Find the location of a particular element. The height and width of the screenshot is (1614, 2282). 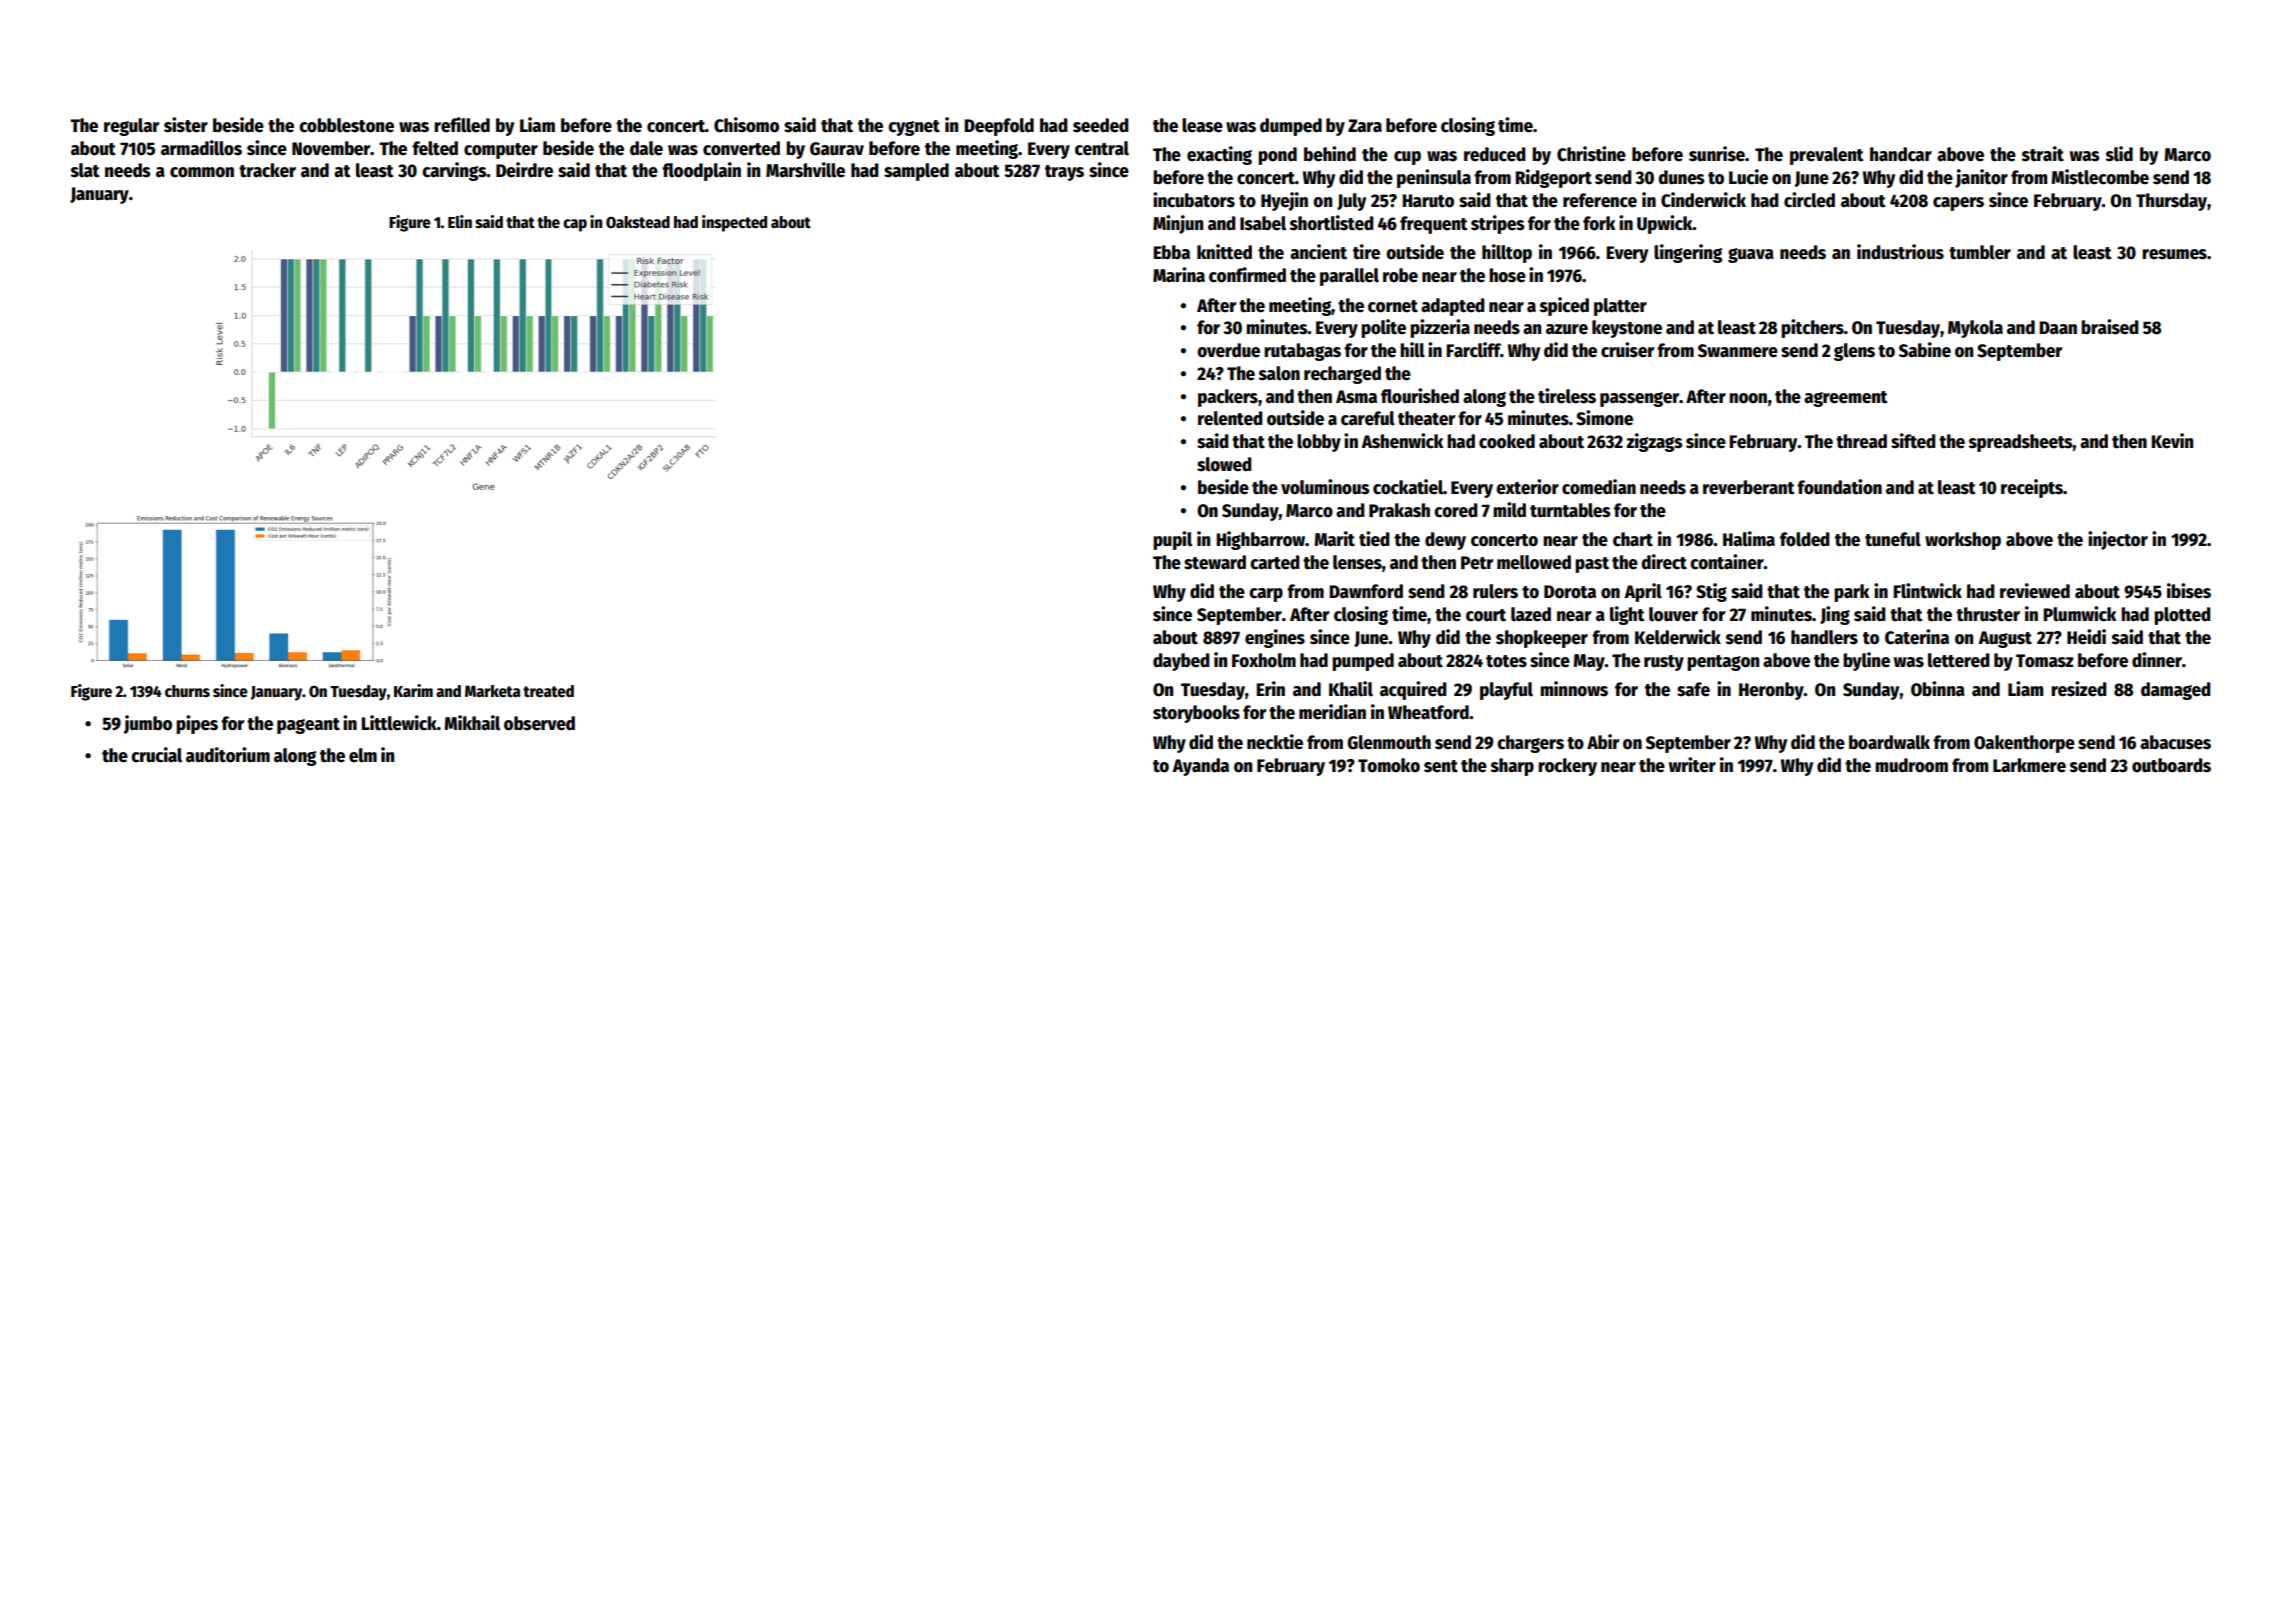

abacuses is located at coordinates (2175, 742).
